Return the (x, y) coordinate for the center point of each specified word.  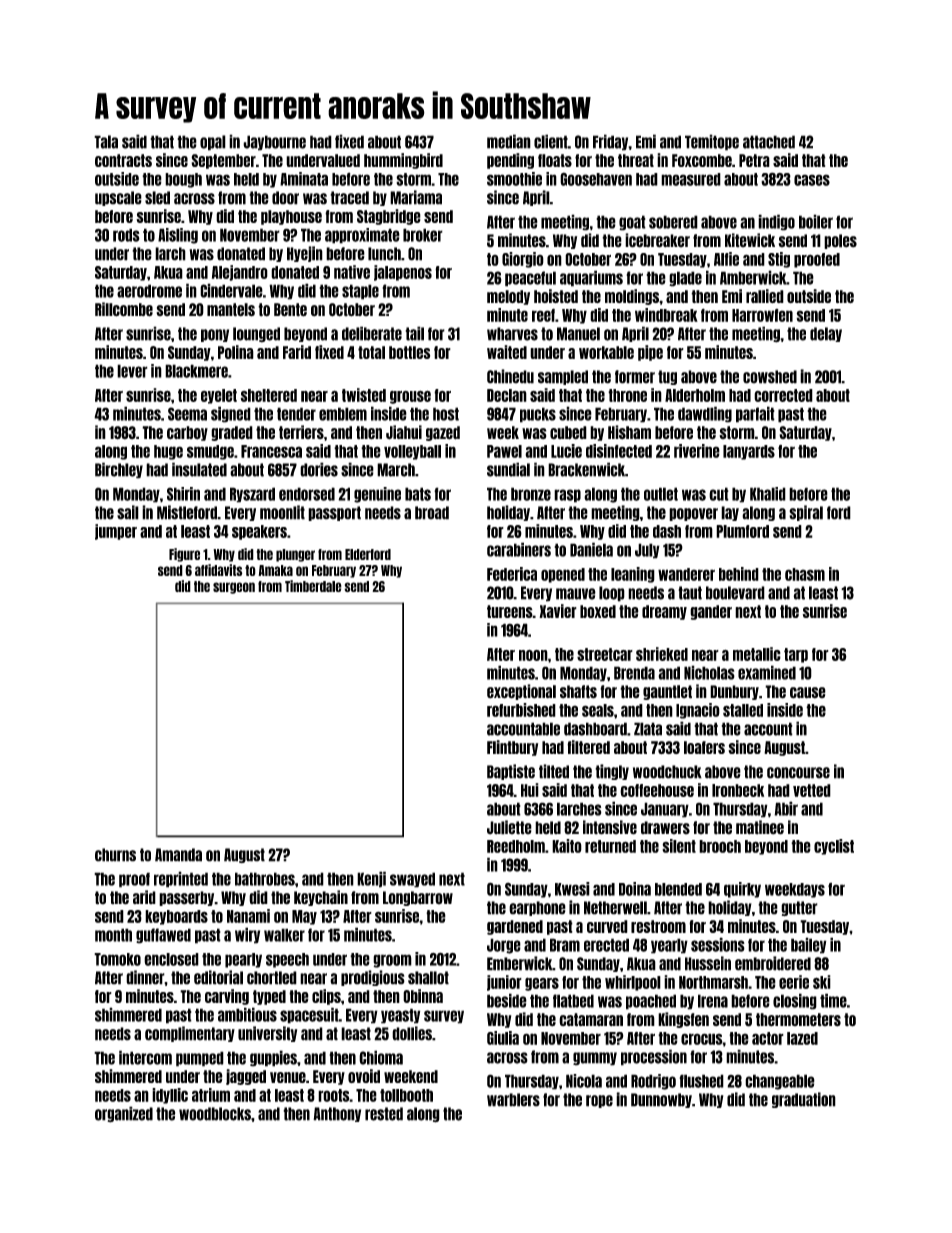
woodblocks (215, 1114)
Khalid (768, 494)
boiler (816, 221)
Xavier (558, 611)
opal (213, 143)
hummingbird (403, 161)
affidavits (219, 570)
